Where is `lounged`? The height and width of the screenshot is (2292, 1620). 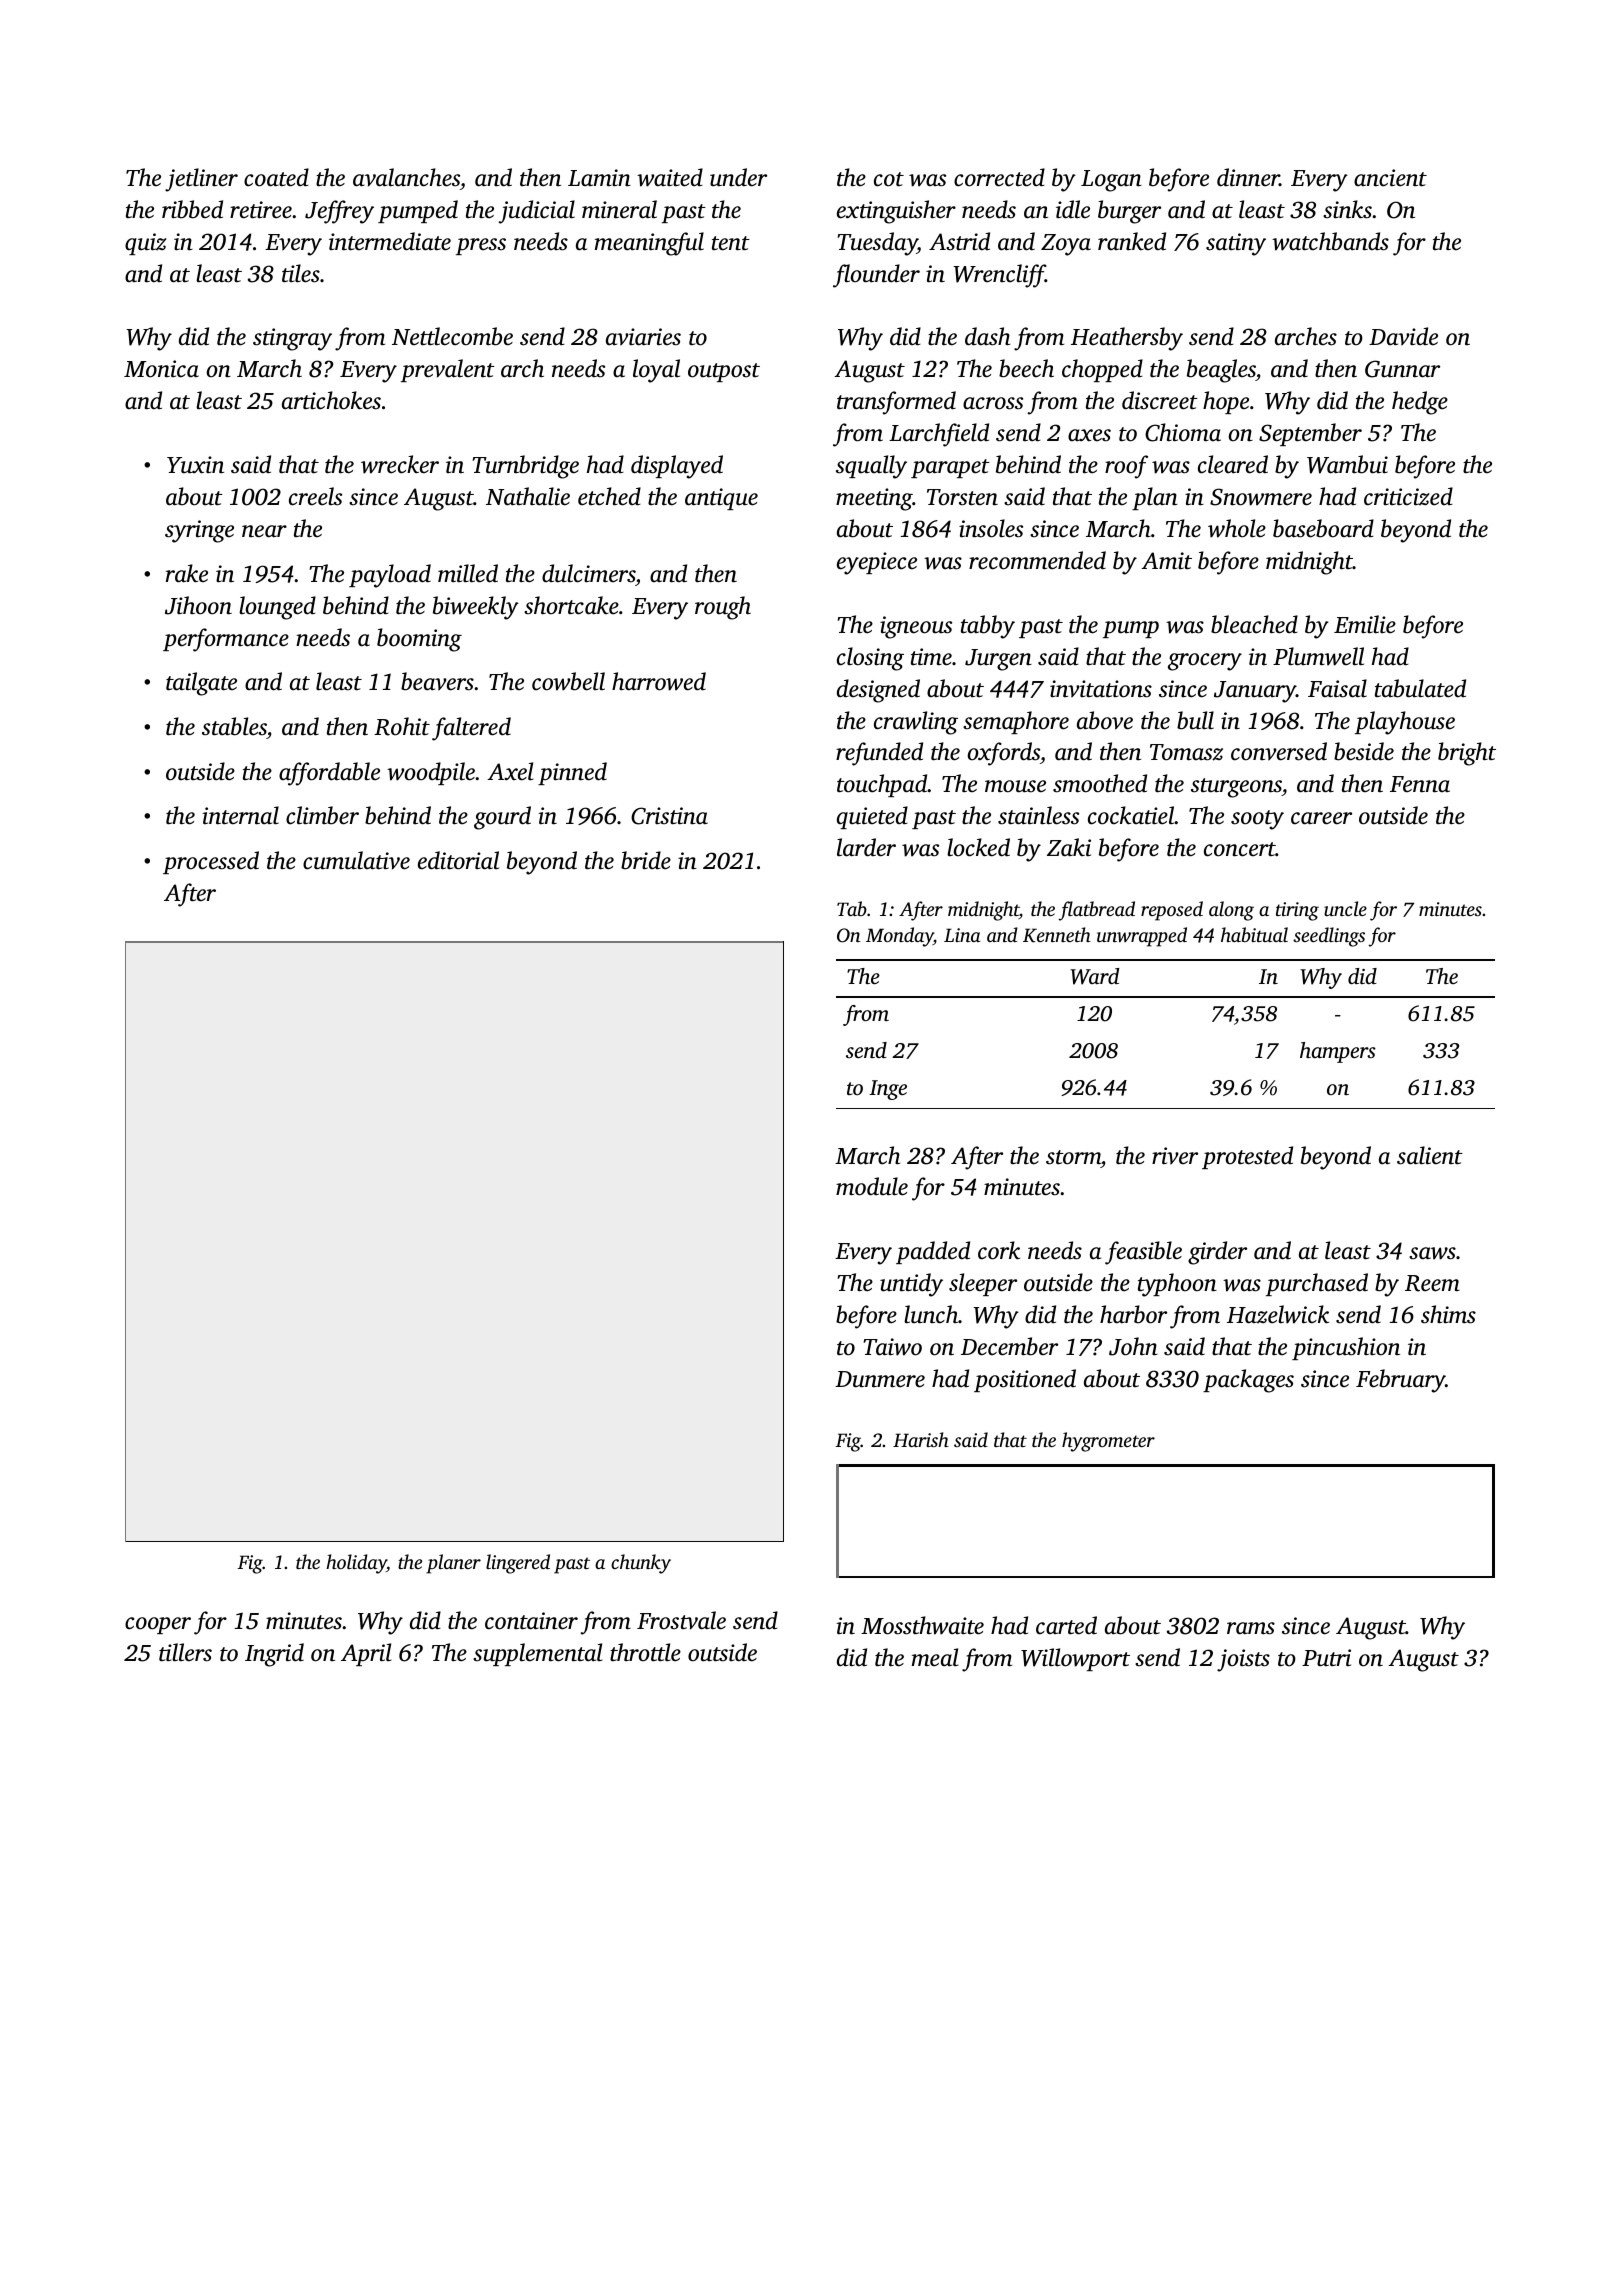
lounged is located at coordinates (277, 608).
